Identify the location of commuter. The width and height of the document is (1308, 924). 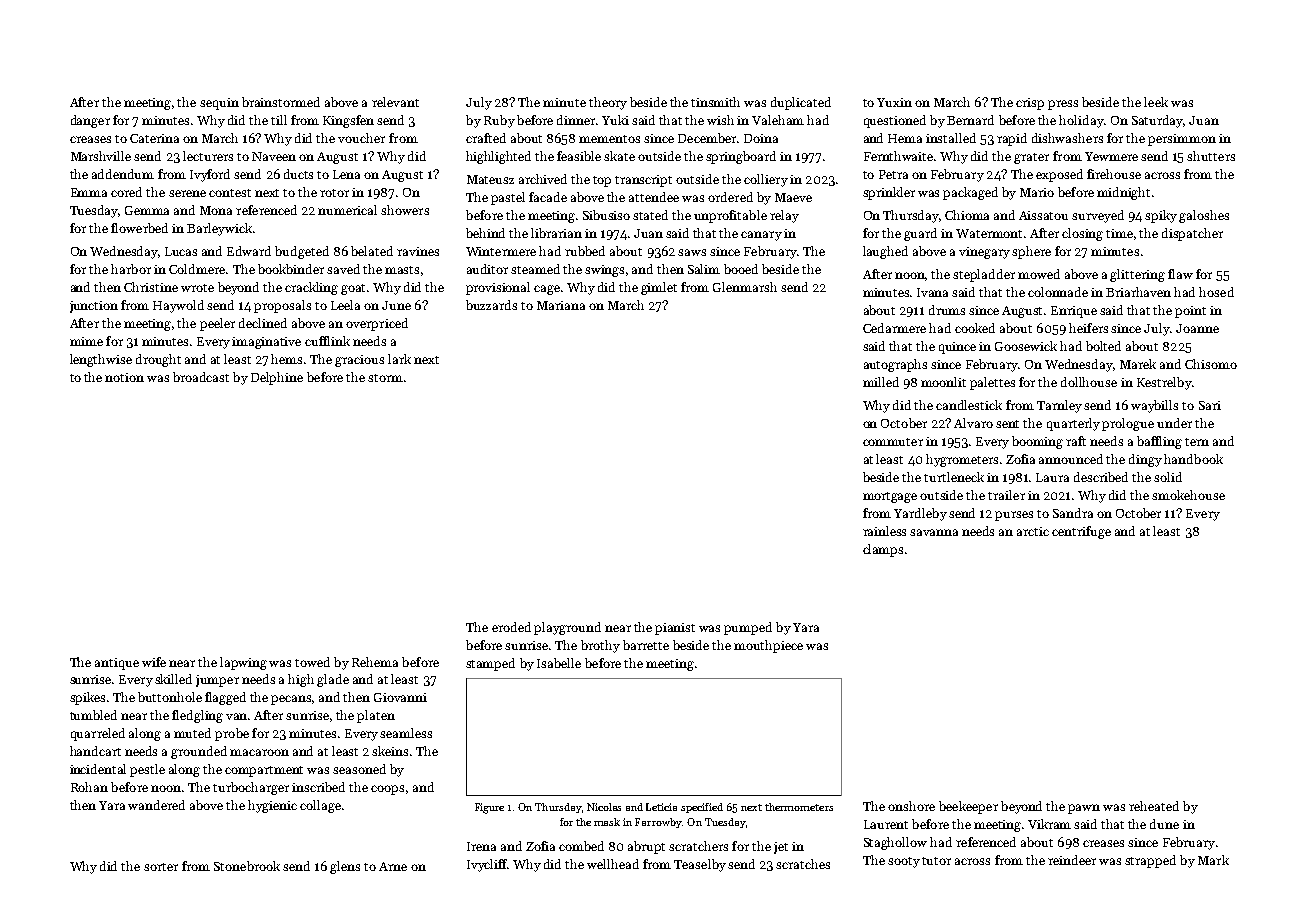
(893, 442).
